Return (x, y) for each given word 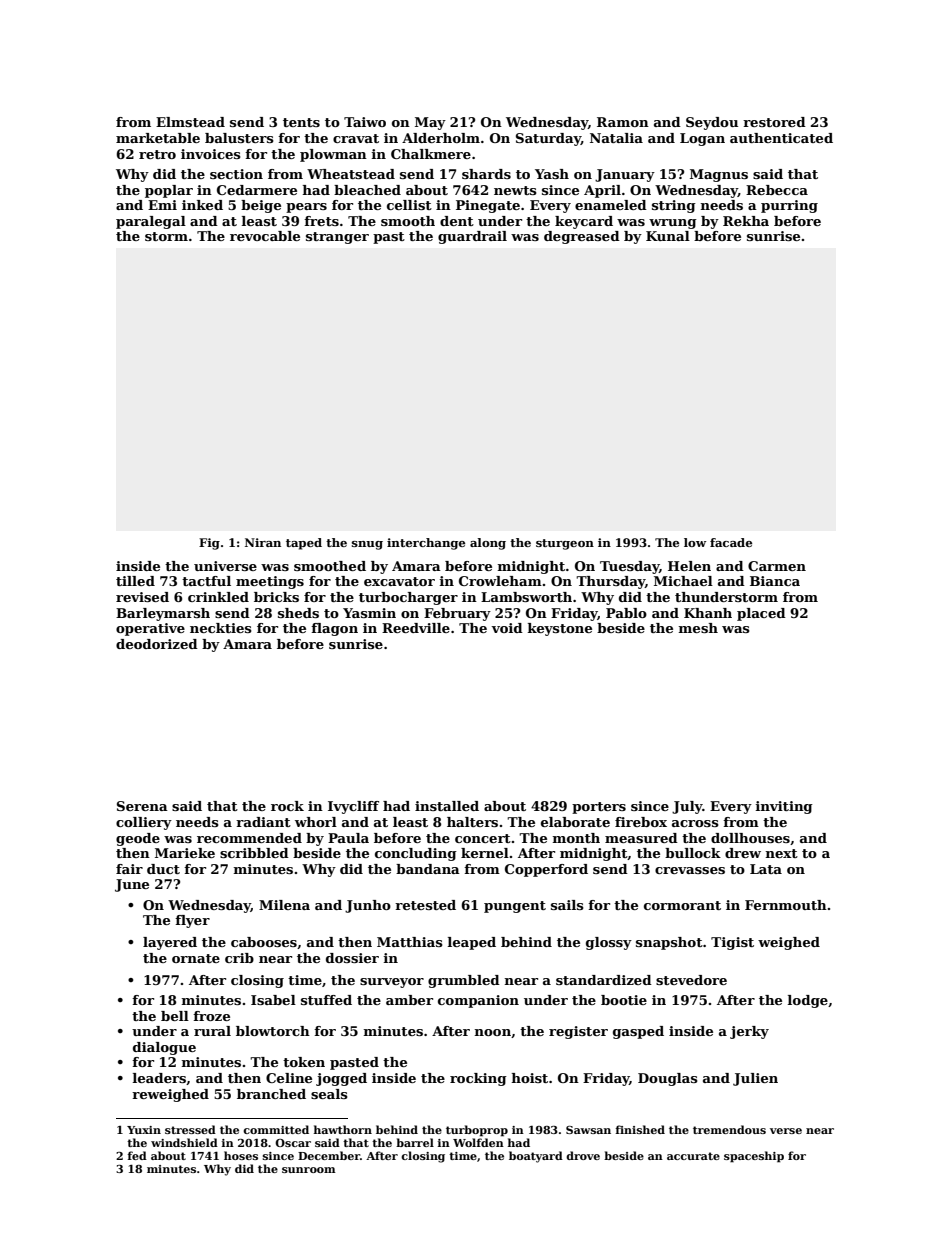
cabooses (264, 942)
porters (599, 808)
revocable (265, 236)
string (674, 206)
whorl (316, 822)
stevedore (691, 980)
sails (567, 905)
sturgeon (565, 544)
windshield (184, 1142)
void (507, 628)
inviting (784, 807)
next (782, 853)
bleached (367, 190)
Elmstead (190, 122)
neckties (221, 628)
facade (731, 542)
